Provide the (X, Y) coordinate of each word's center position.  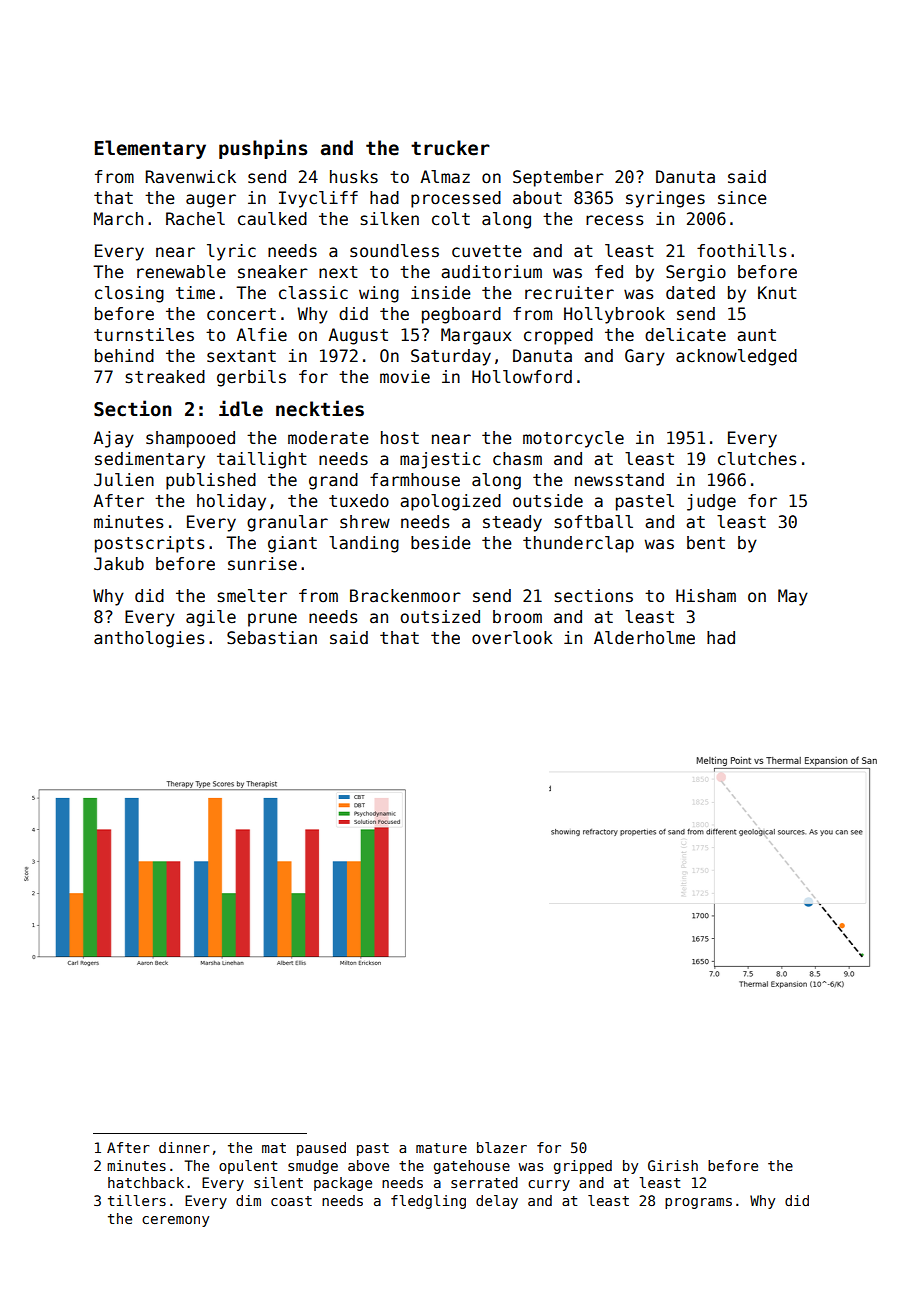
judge (711, 502)
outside (548, 501)
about (537, 198)
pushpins (263, 149)
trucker (450, 148)
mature (441, 1148)
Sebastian (272, 638)
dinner (184, 1147)
